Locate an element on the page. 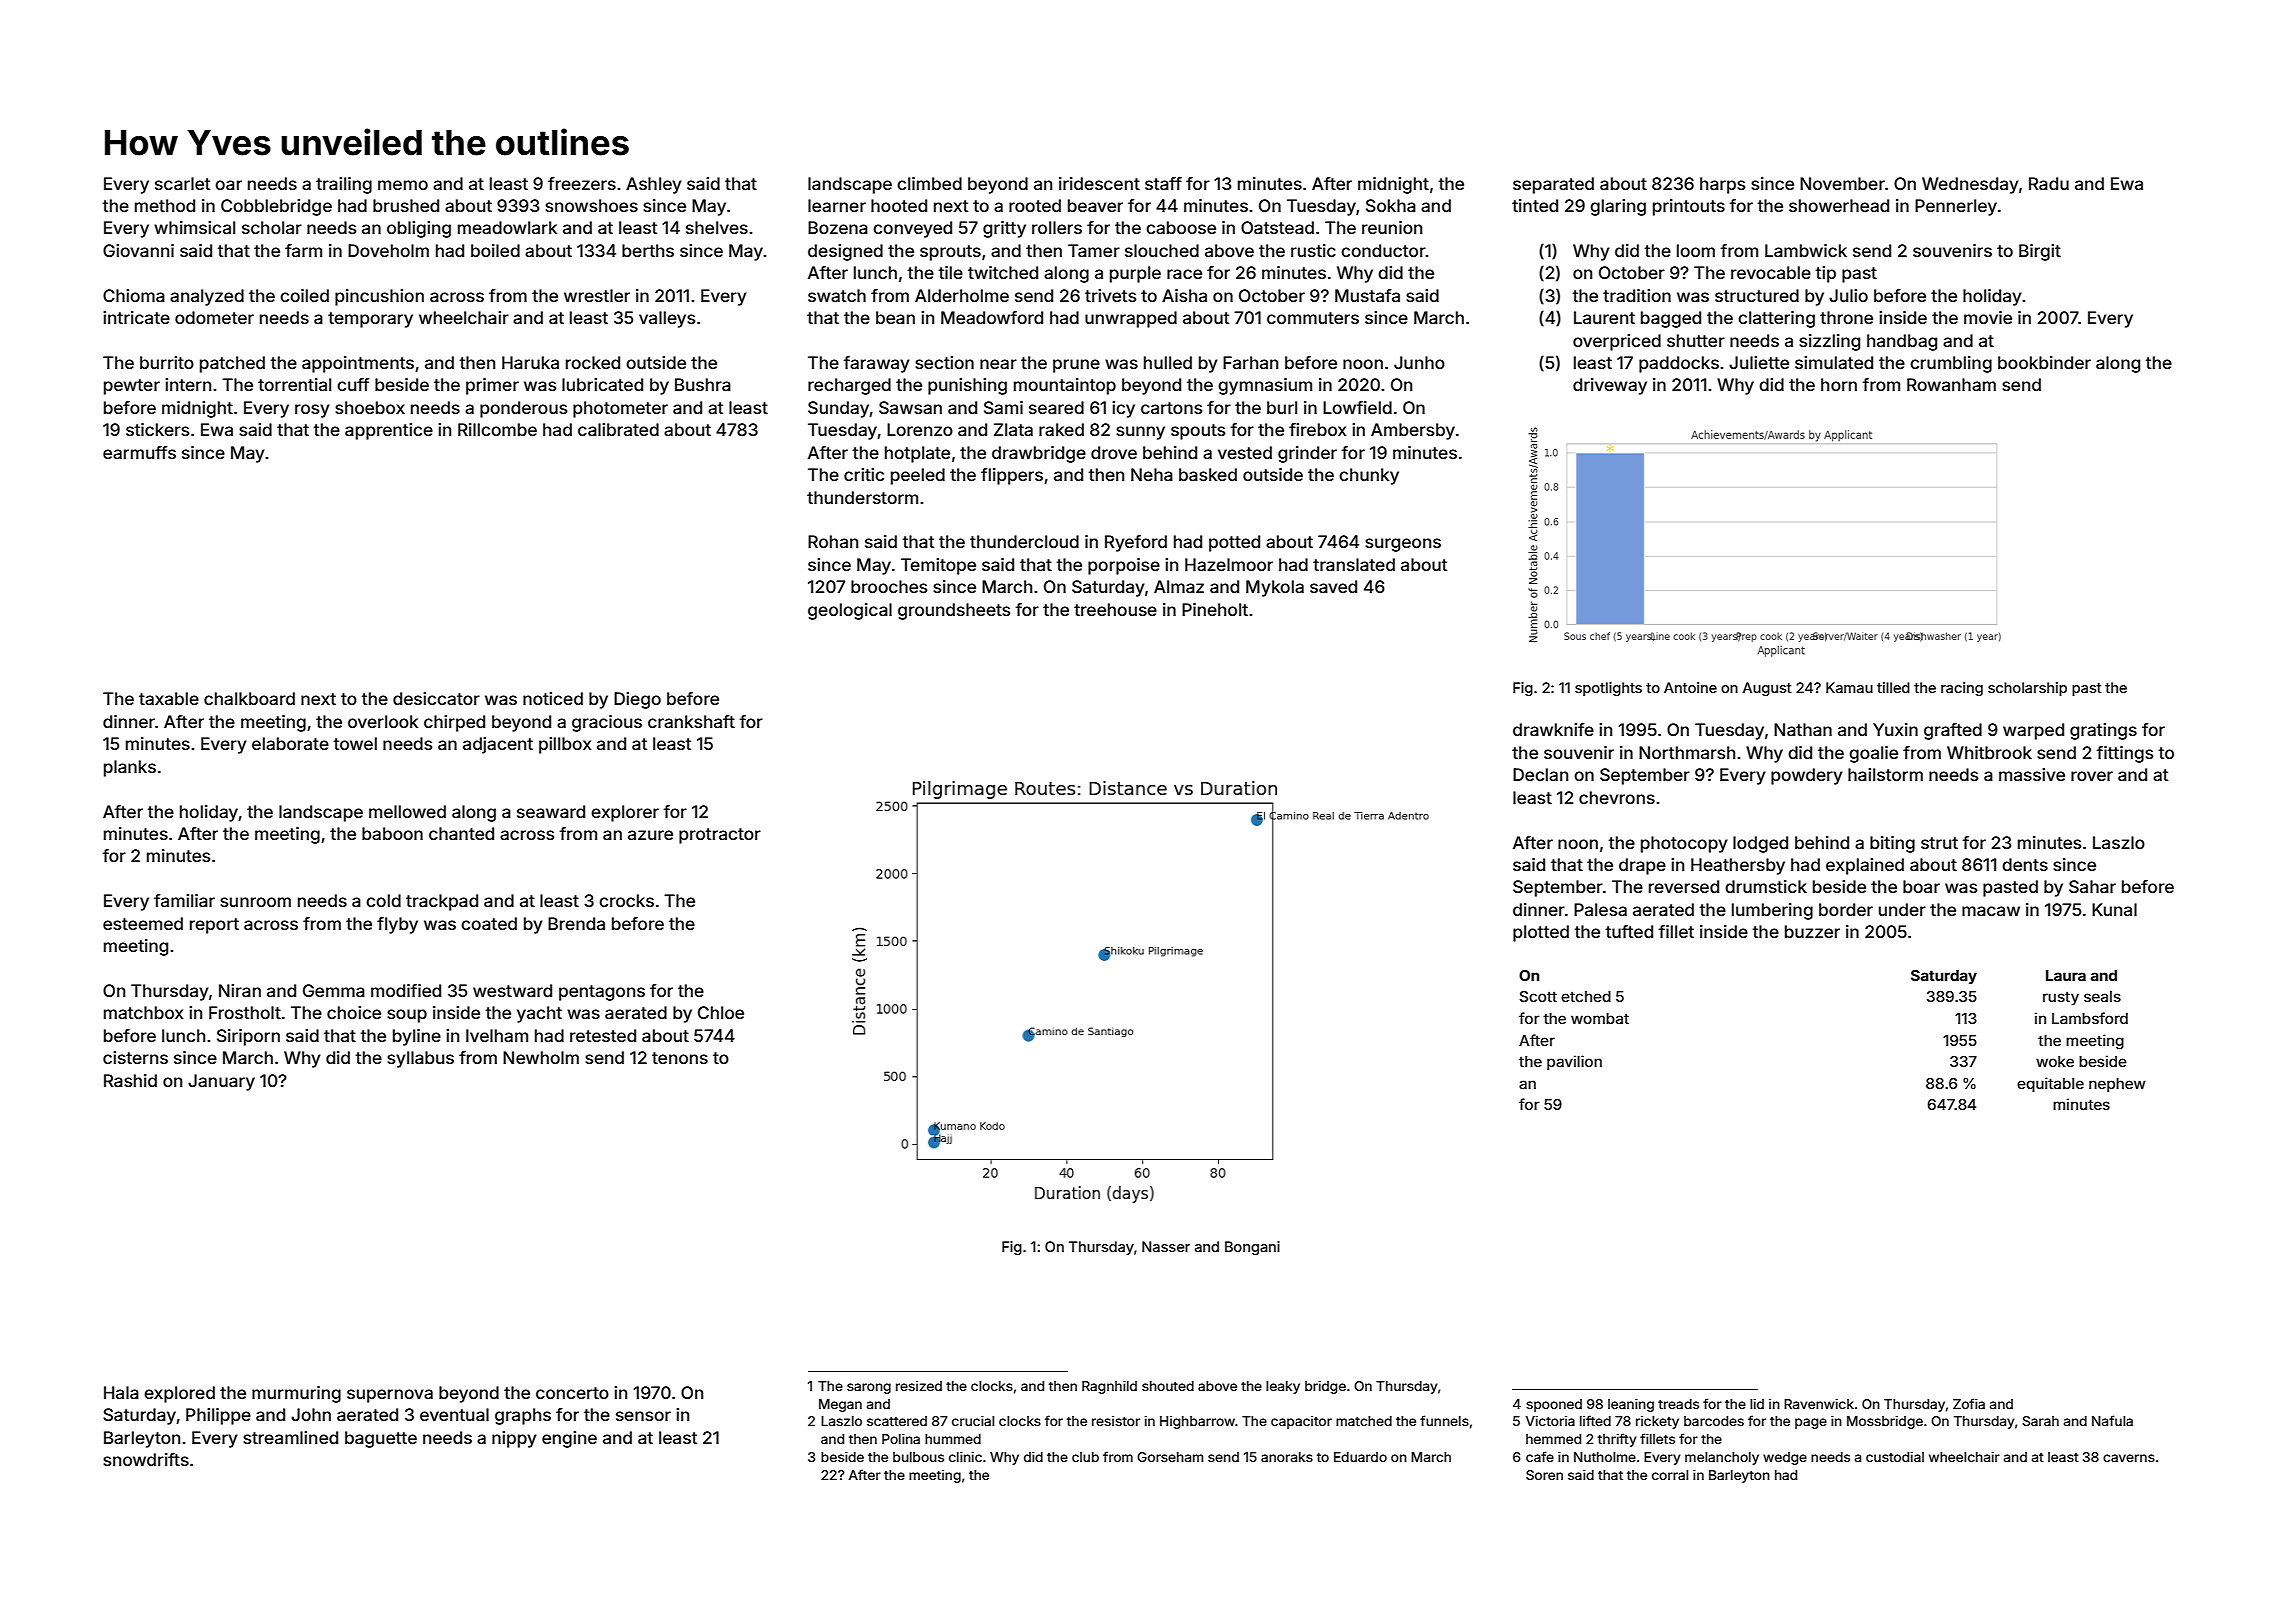 This document has width=2282, height=1614. Kamau is located at coordinates (1849, 687).
